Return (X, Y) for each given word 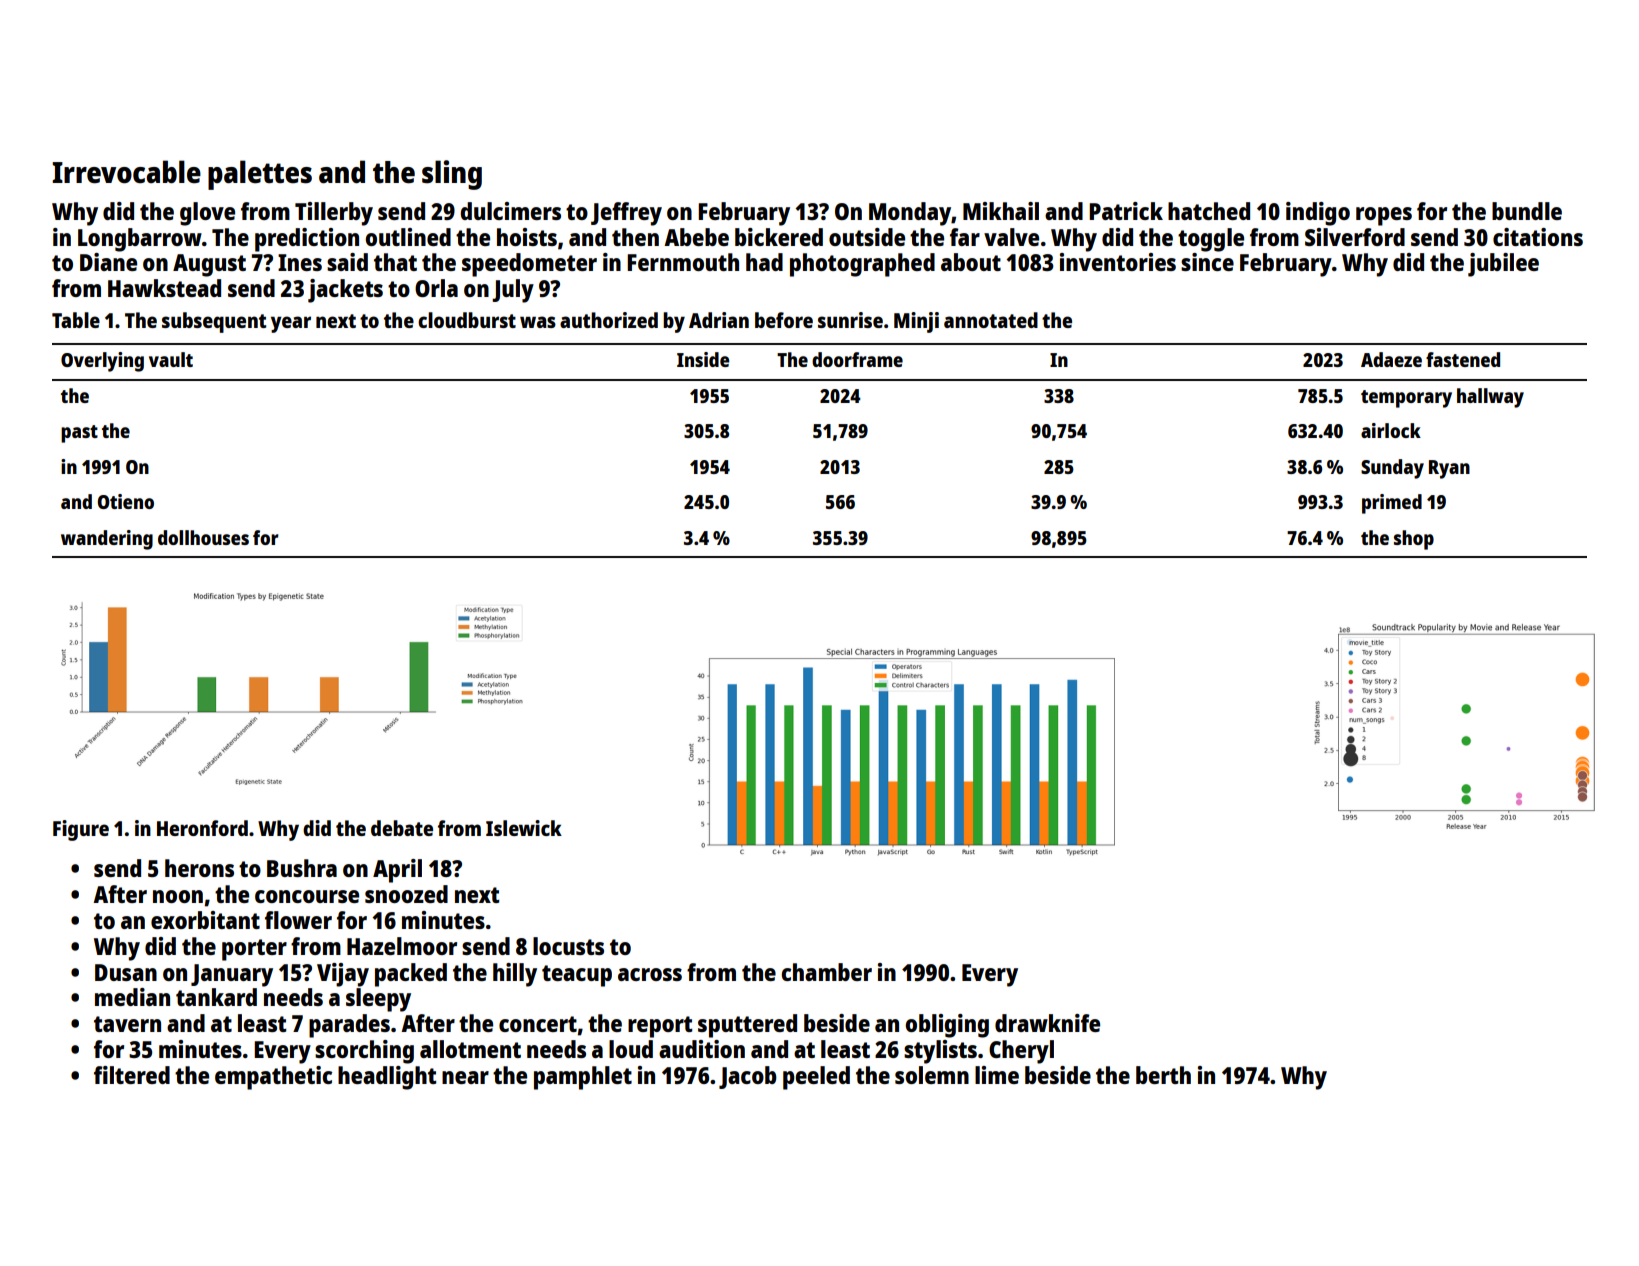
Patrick (1126, 211)
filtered (132, 1075)
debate (402, 828)
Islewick (524, 828)
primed (1392, 504)
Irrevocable (126, 172)
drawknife (1047, 1023)
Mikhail (1001, 211)
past (79, 434)
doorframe (857, 359)
